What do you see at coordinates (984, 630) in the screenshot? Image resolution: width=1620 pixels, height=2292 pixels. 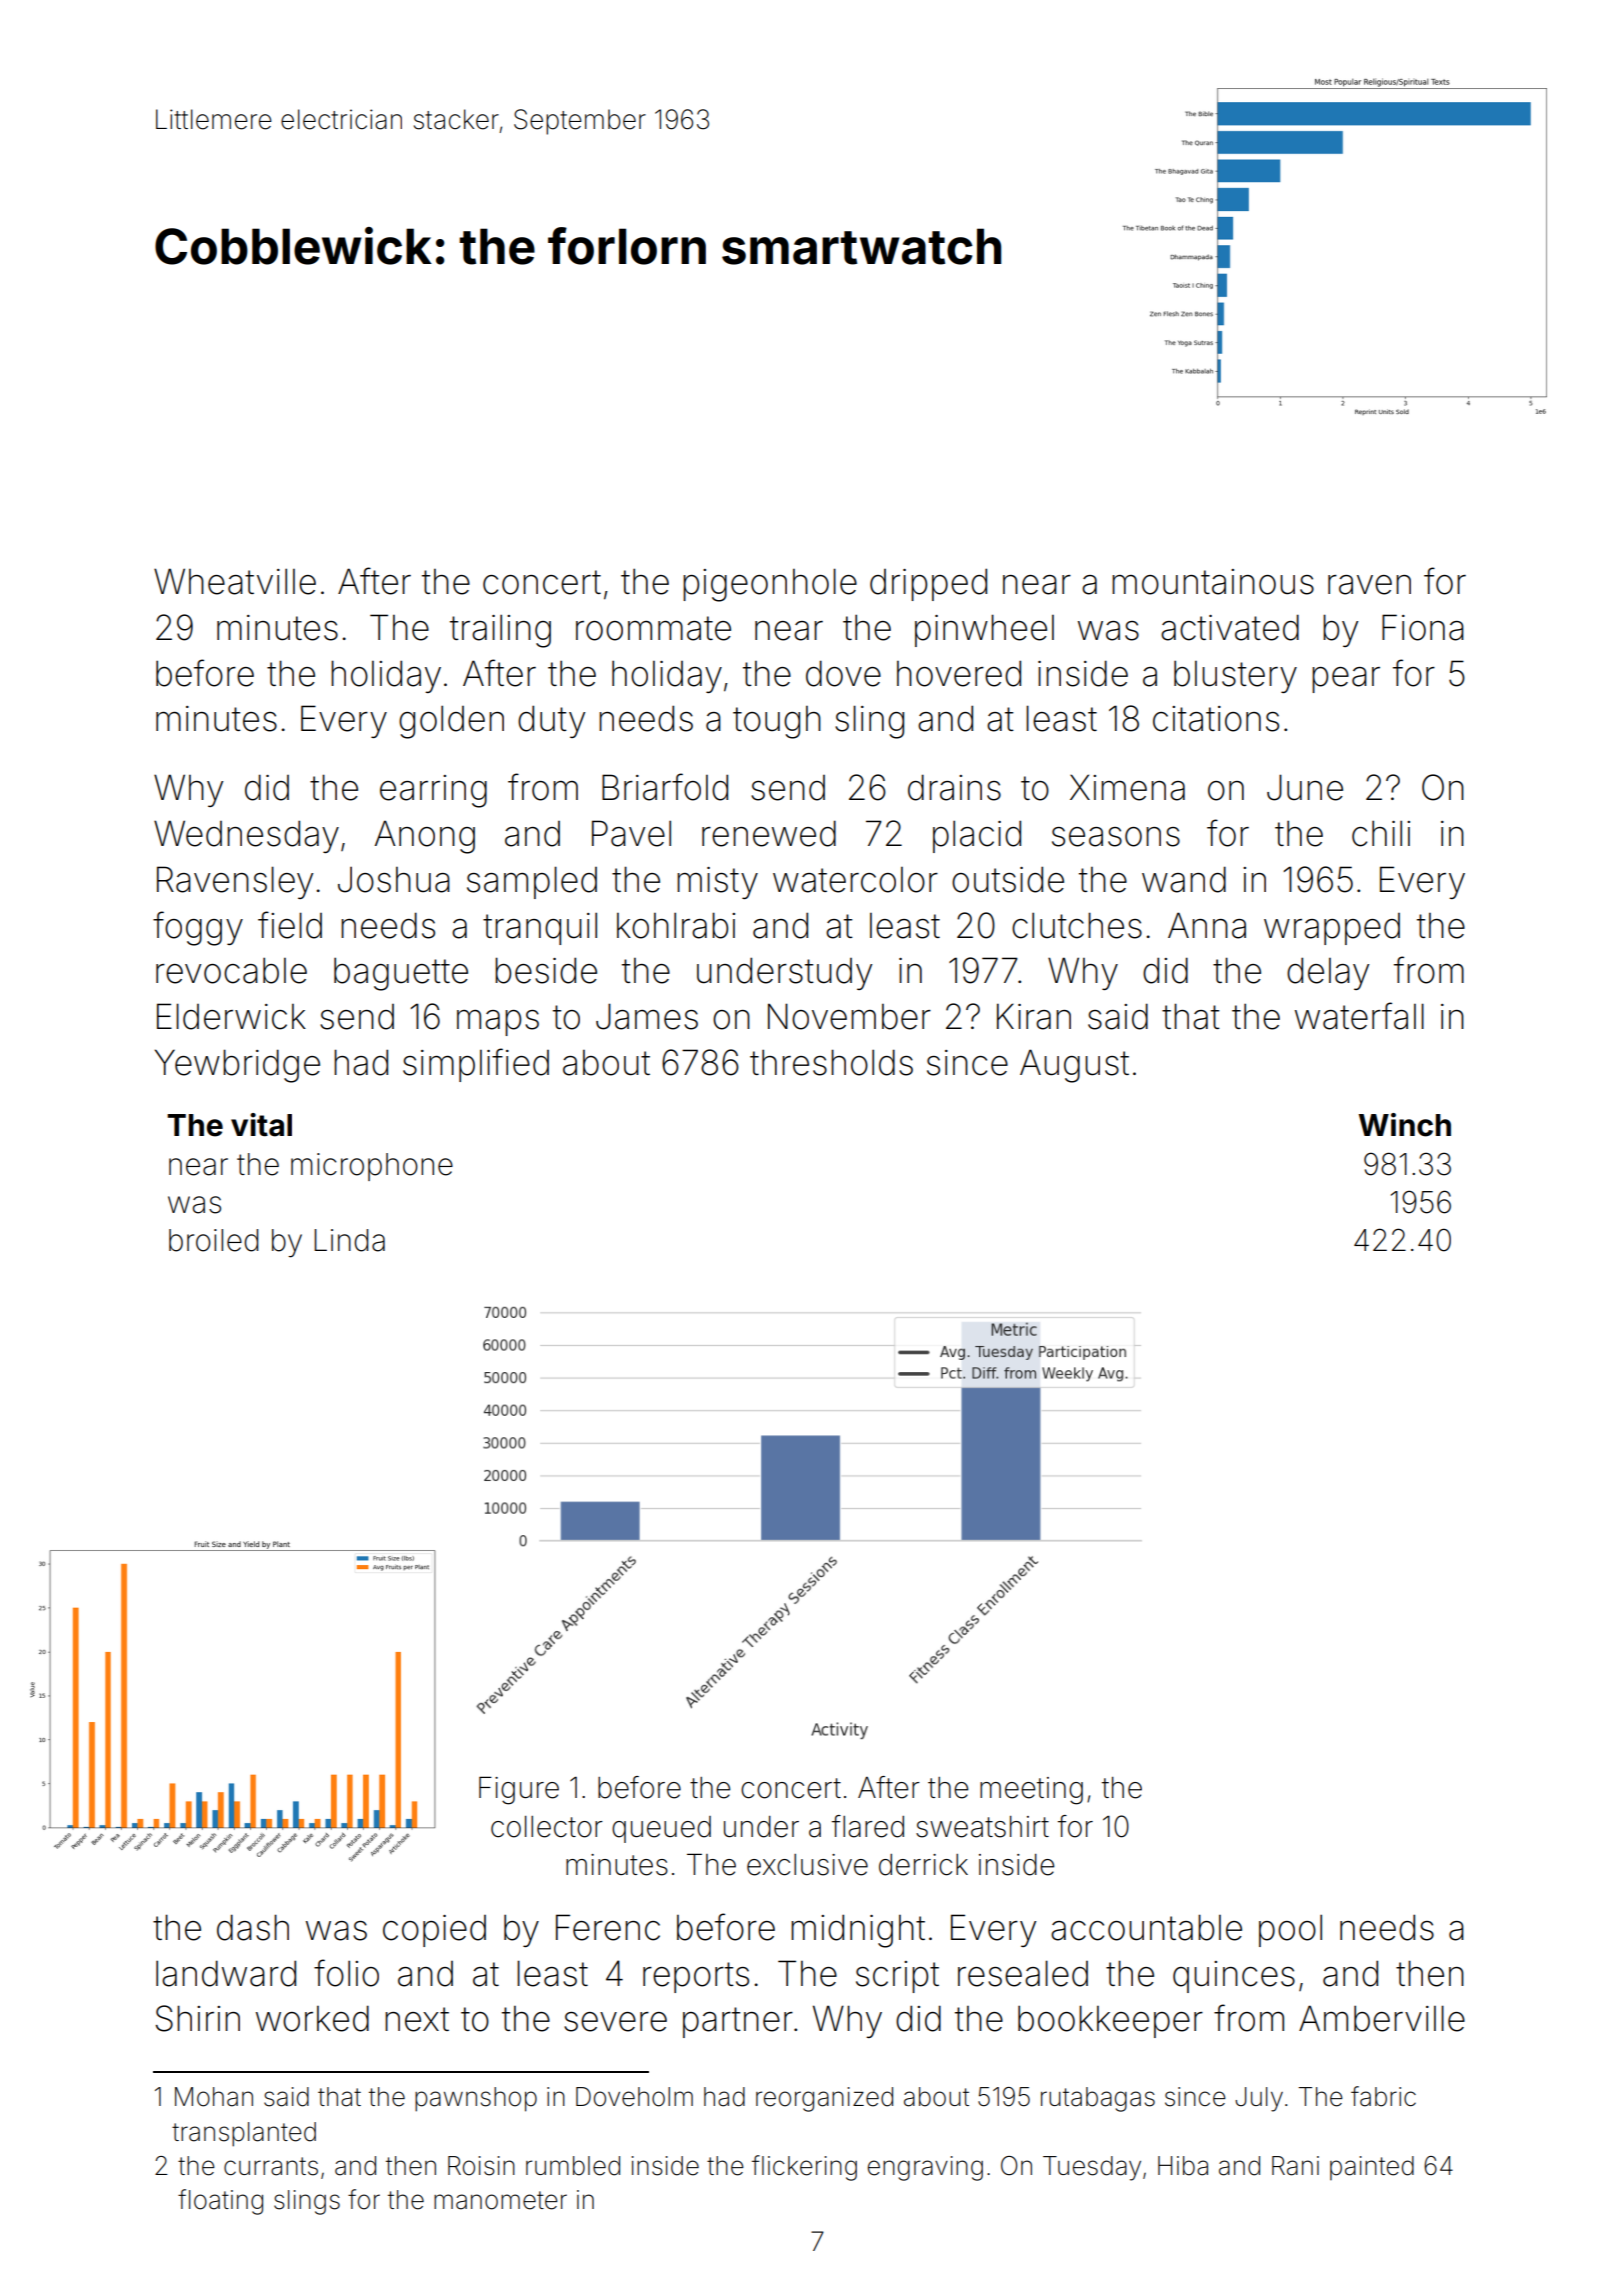 I see `pinwheel` at bounding box center [984, 630].
